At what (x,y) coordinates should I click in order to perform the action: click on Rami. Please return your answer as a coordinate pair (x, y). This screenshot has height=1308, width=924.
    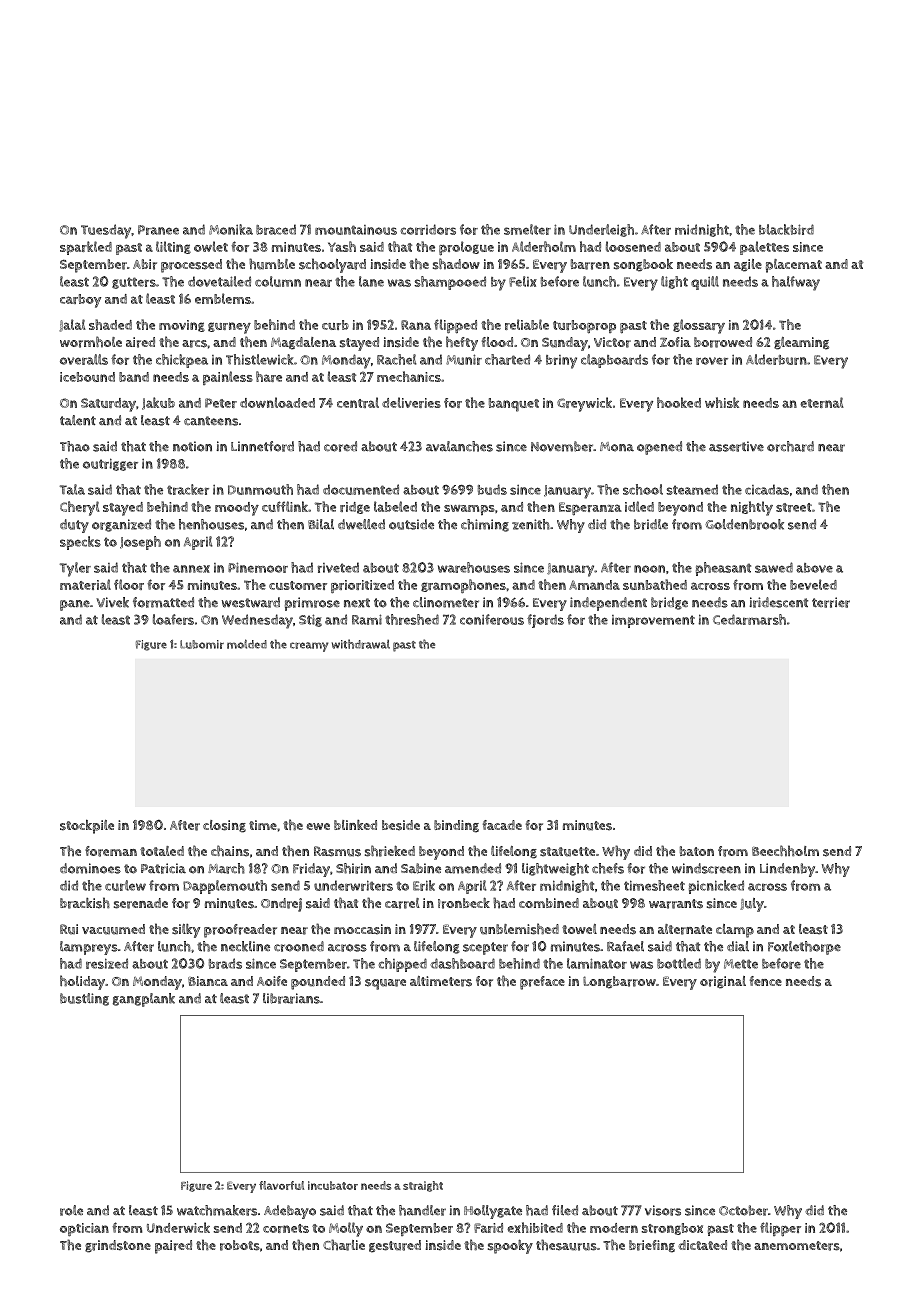
    Looking at the image, I should click on (367, 619).
